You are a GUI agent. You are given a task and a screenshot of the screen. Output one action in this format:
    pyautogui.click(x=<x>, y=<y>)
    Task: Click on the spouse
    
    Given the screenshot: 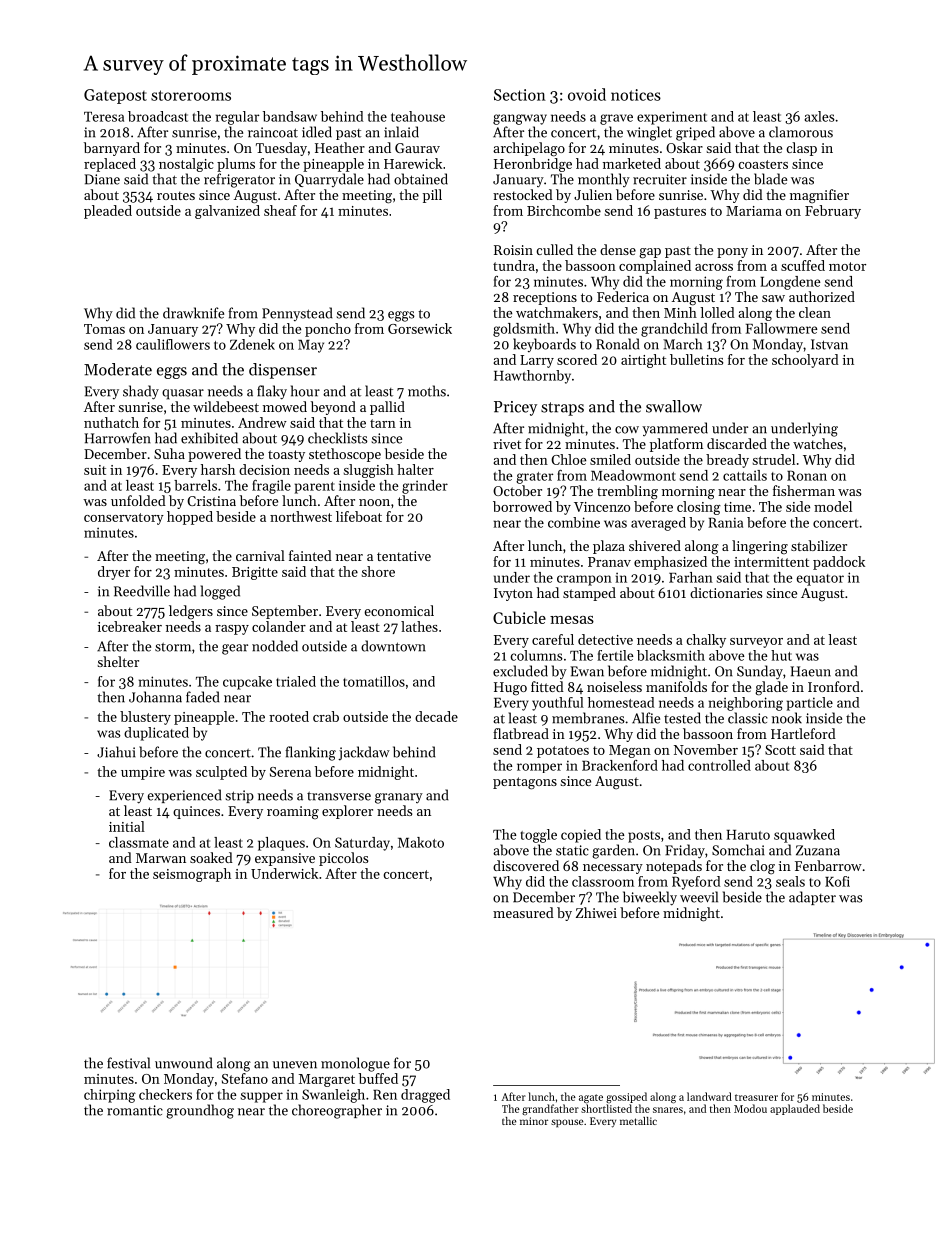 What is the action you would take?
    pyautogui.click(x=567, y=1123)
